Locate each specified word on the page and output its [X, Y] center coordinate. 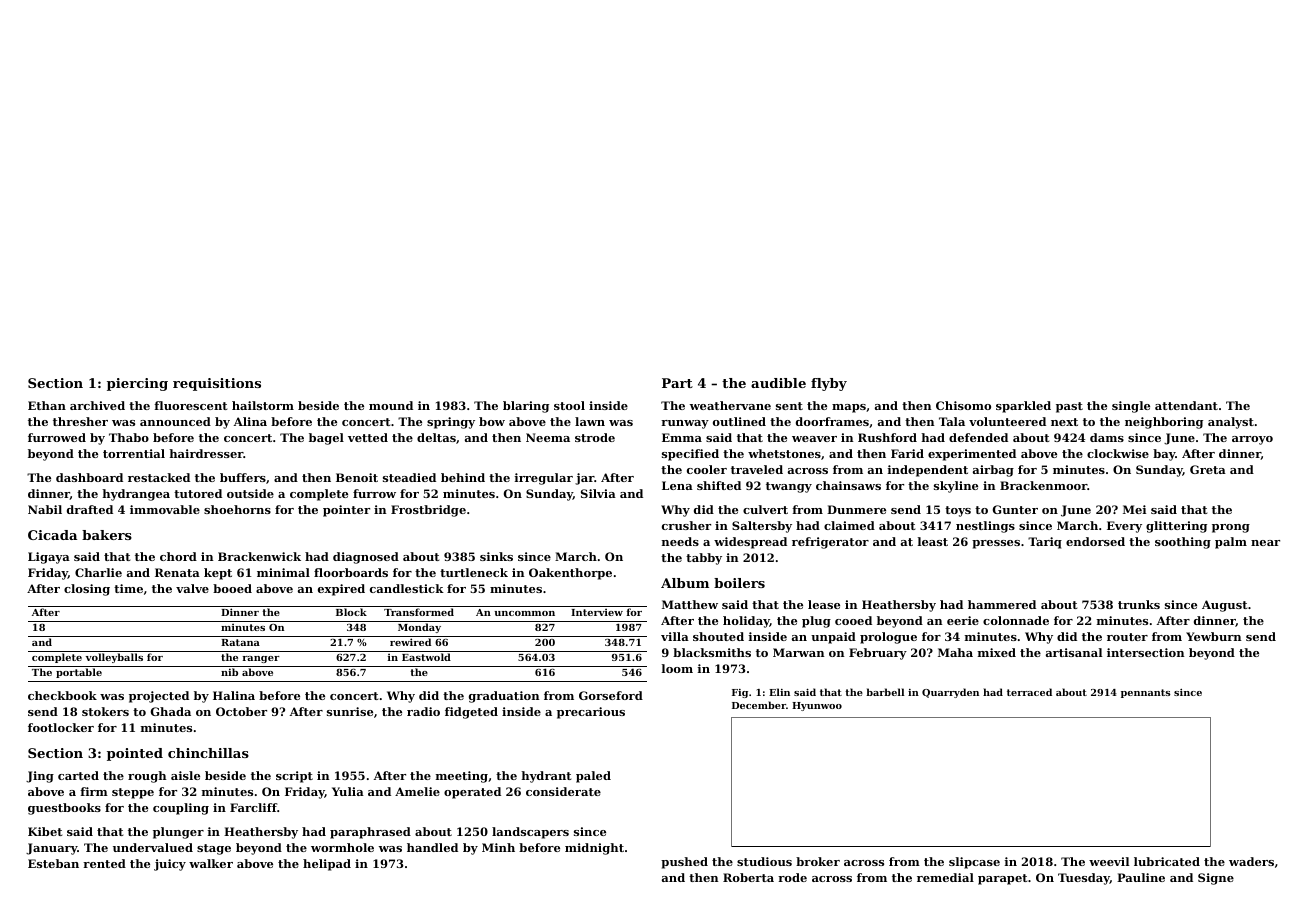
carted [78, 775]
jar [584, 479]
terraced [1029, 692]
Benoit [357, 477]
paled [593, 777]
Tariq [1045, 543]
